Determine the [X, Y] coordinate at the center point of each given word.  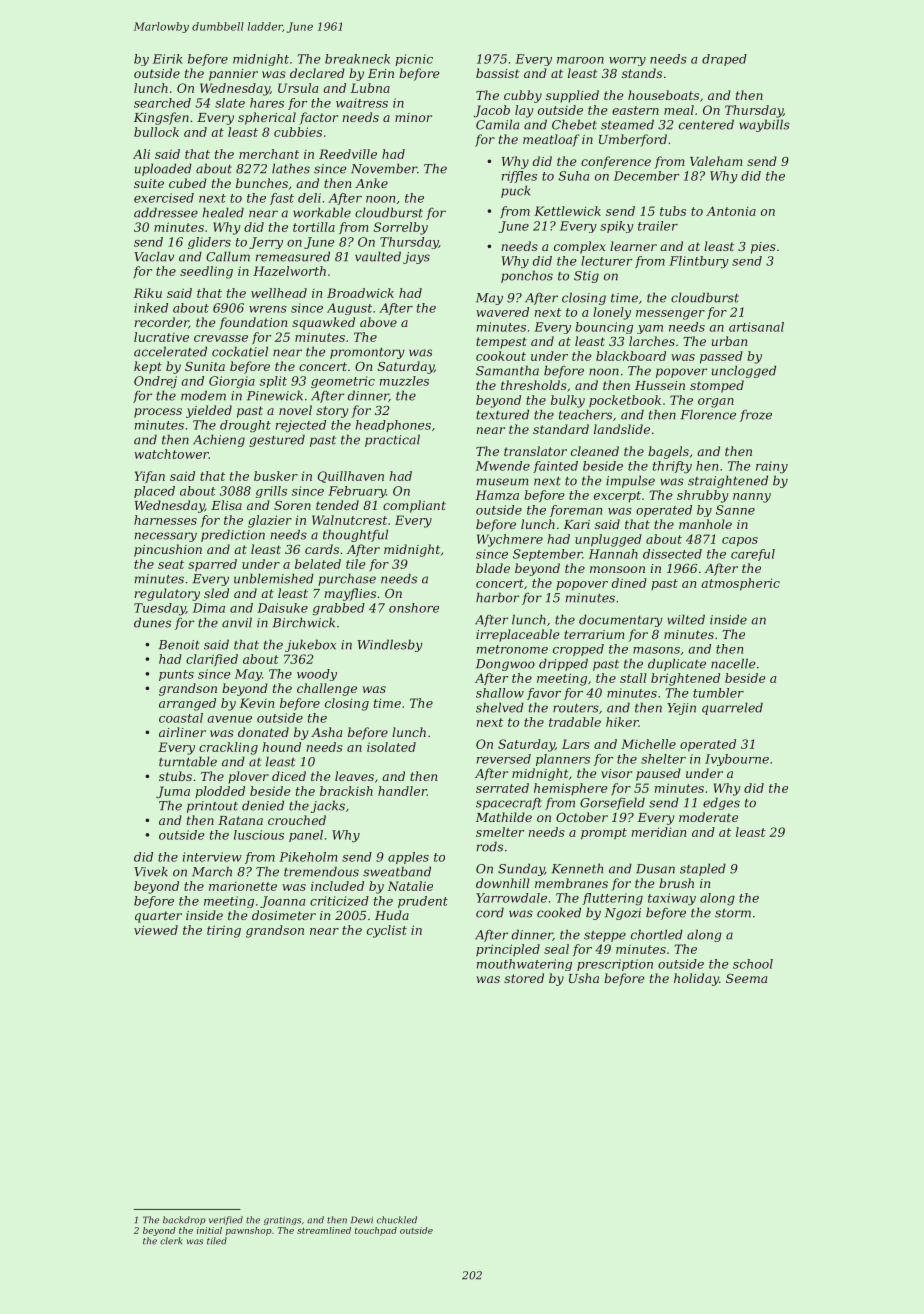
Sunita [205, 366]
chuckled [397, 1220]
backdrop [184, 1220]
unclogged [744, 371]
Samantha [507, 370]
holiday [696, 979]
